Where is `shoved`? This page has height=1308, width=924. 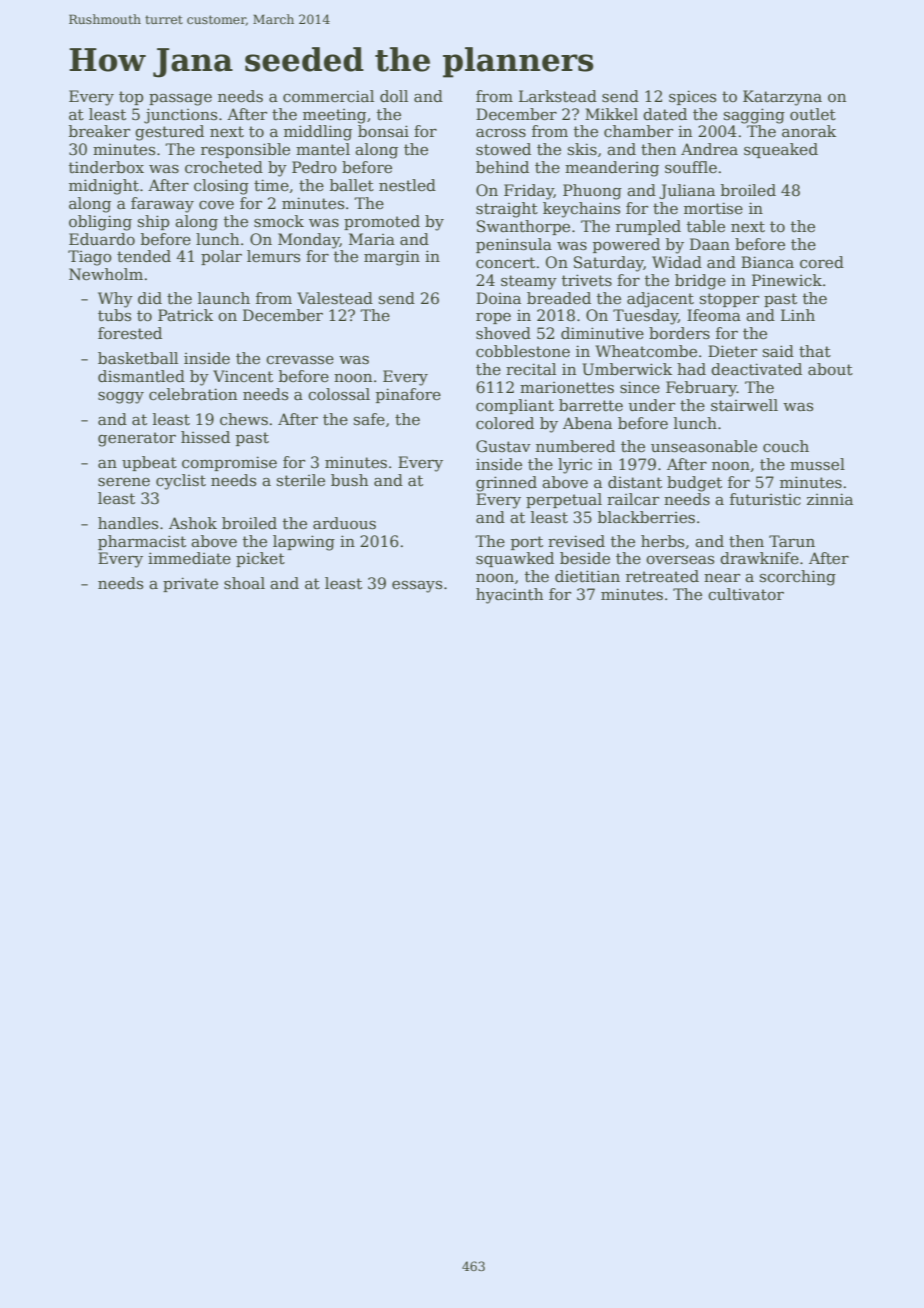 shoved is located at coordinates (503, 333).
